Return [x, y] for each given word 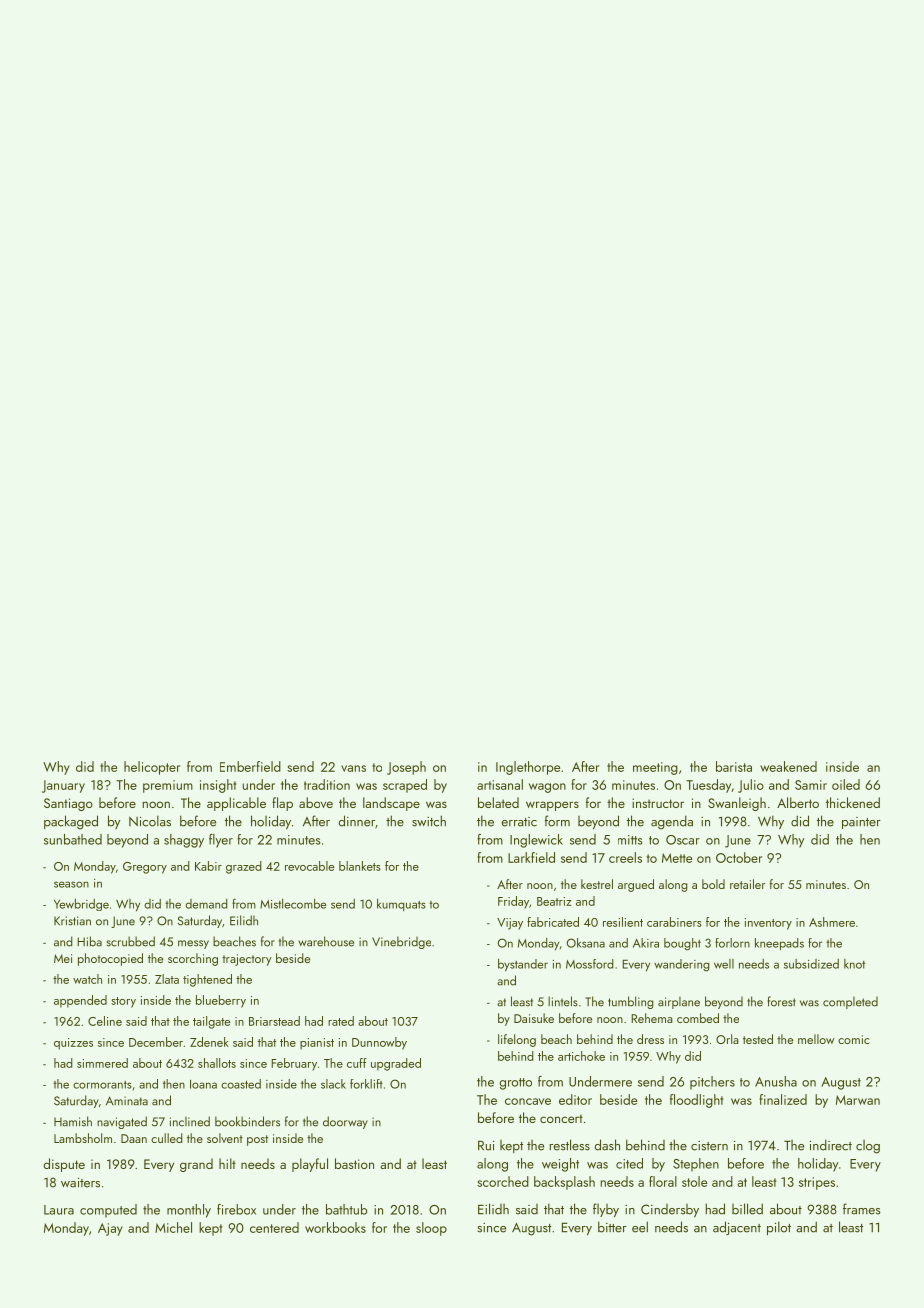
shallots [217, 1063]
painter [861, 823]
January [63, 786]
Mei [63, 958]
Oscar [683, 840]
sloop [431, 1229]
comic [854, 1039]
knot [854, 964]
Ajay [110, 1229]
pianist [317, 1044]
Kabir [208, 866]
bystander [523, 965]
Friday [513, 902]
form [557, 821]
